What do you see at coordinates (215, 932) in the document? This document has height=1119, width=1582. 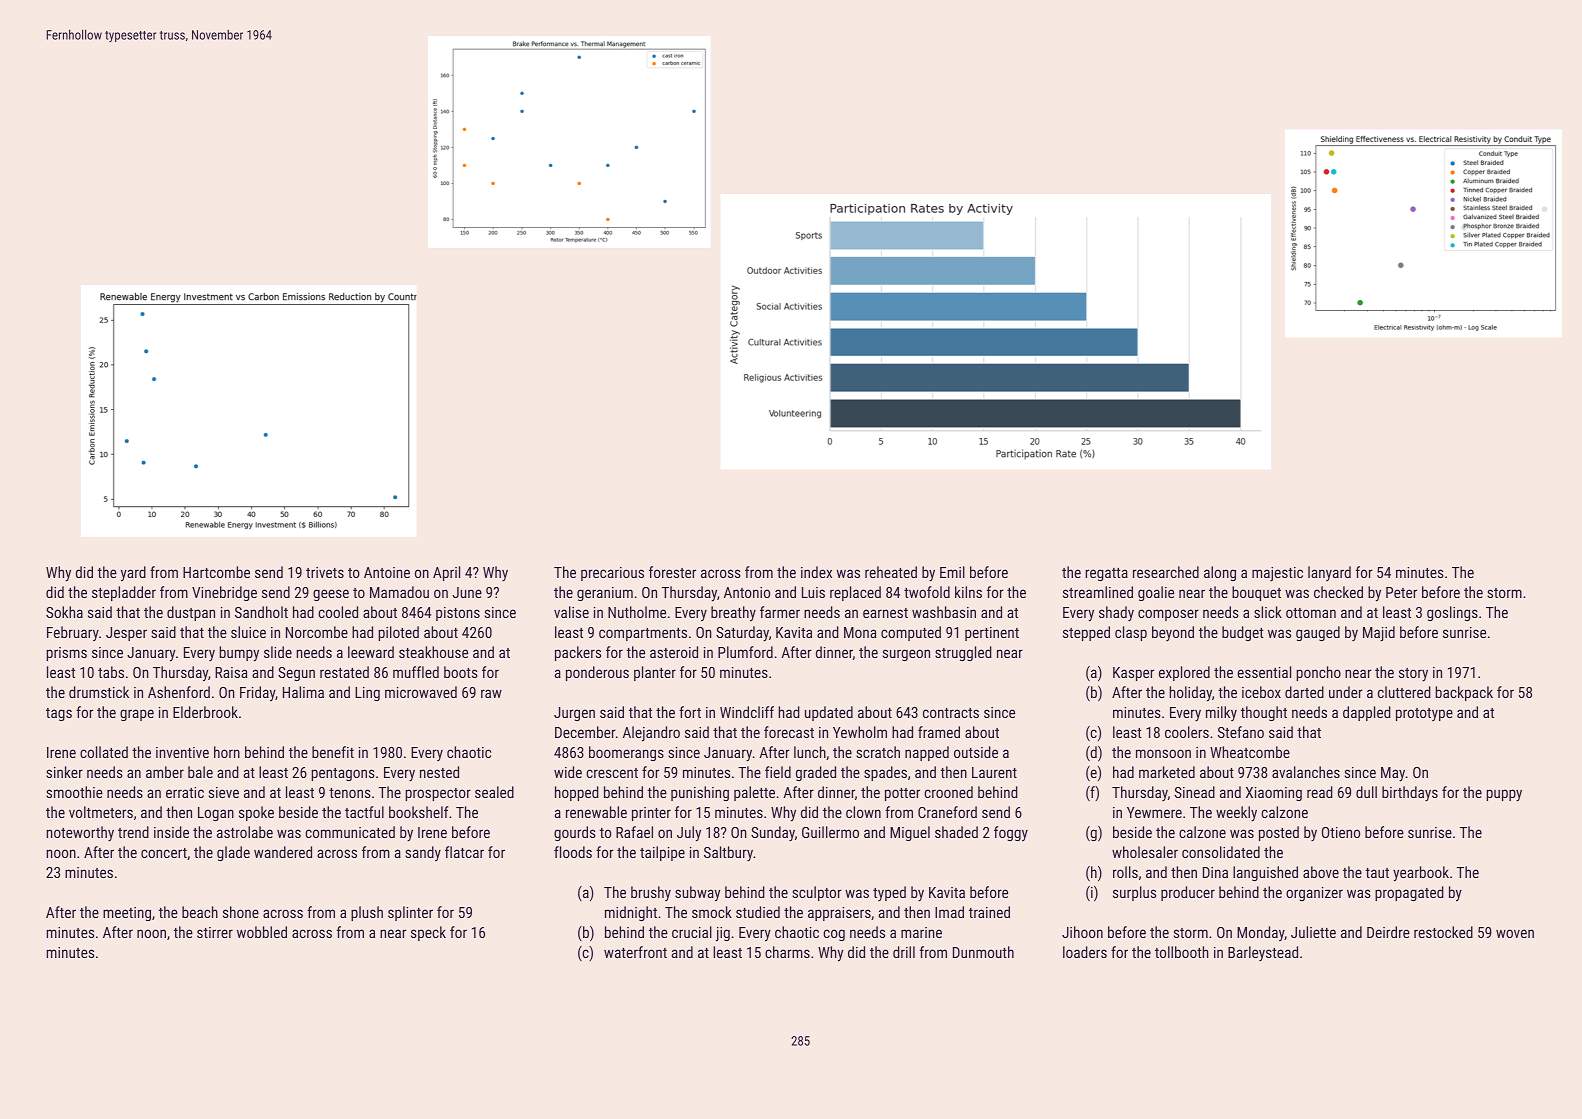 I see `stirrer` at bounding box center [215, 932].
